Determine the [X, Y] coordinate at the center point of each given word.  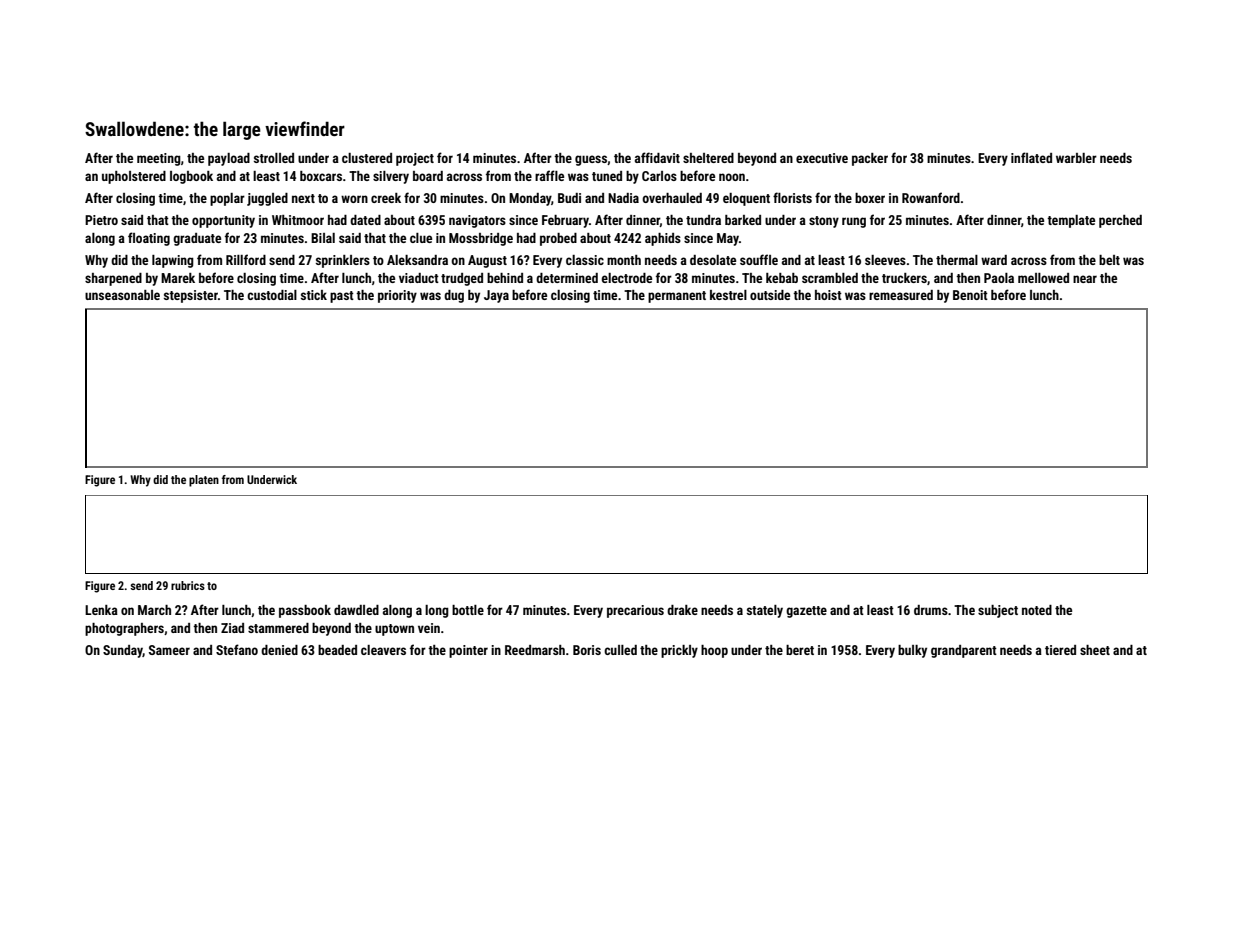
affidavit [657, 157]
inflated [1031, 157]
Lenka [101, 610]
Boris [587, 650]
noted [1037, 610]
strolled [274, 158]
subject [998, 611]
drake [682, 610]
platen [204, 481]
